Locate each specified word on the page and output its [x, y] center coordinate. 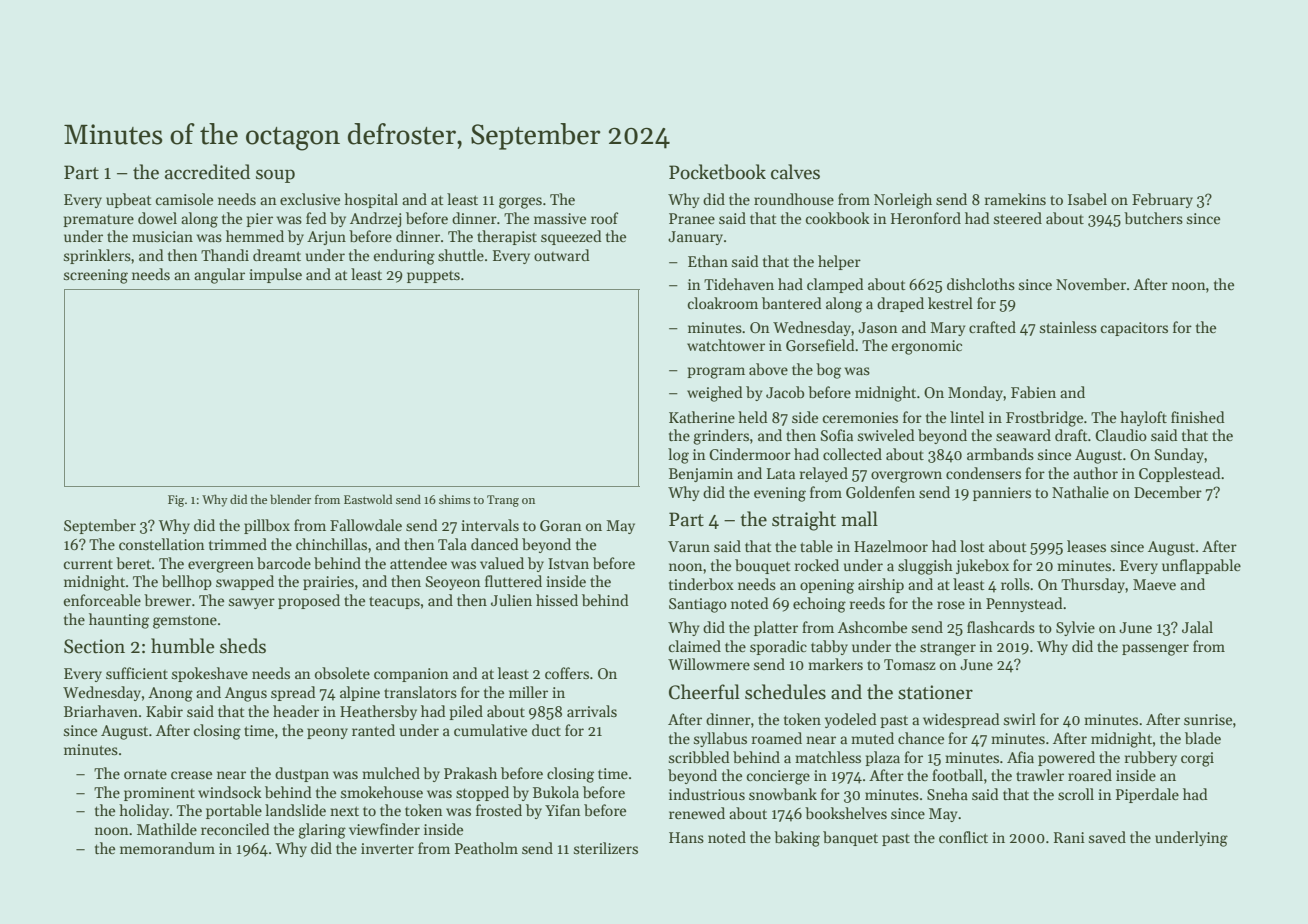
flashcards [1001, 627]
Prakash [470, 773]
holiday [144, 811]
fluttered [513, 581]
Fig [176, 501]
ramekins [1015, 199]
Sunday [1180, 455]
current [88, 564]
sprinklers [97, 256]
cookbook [838, 218]
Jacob [785, 392]
